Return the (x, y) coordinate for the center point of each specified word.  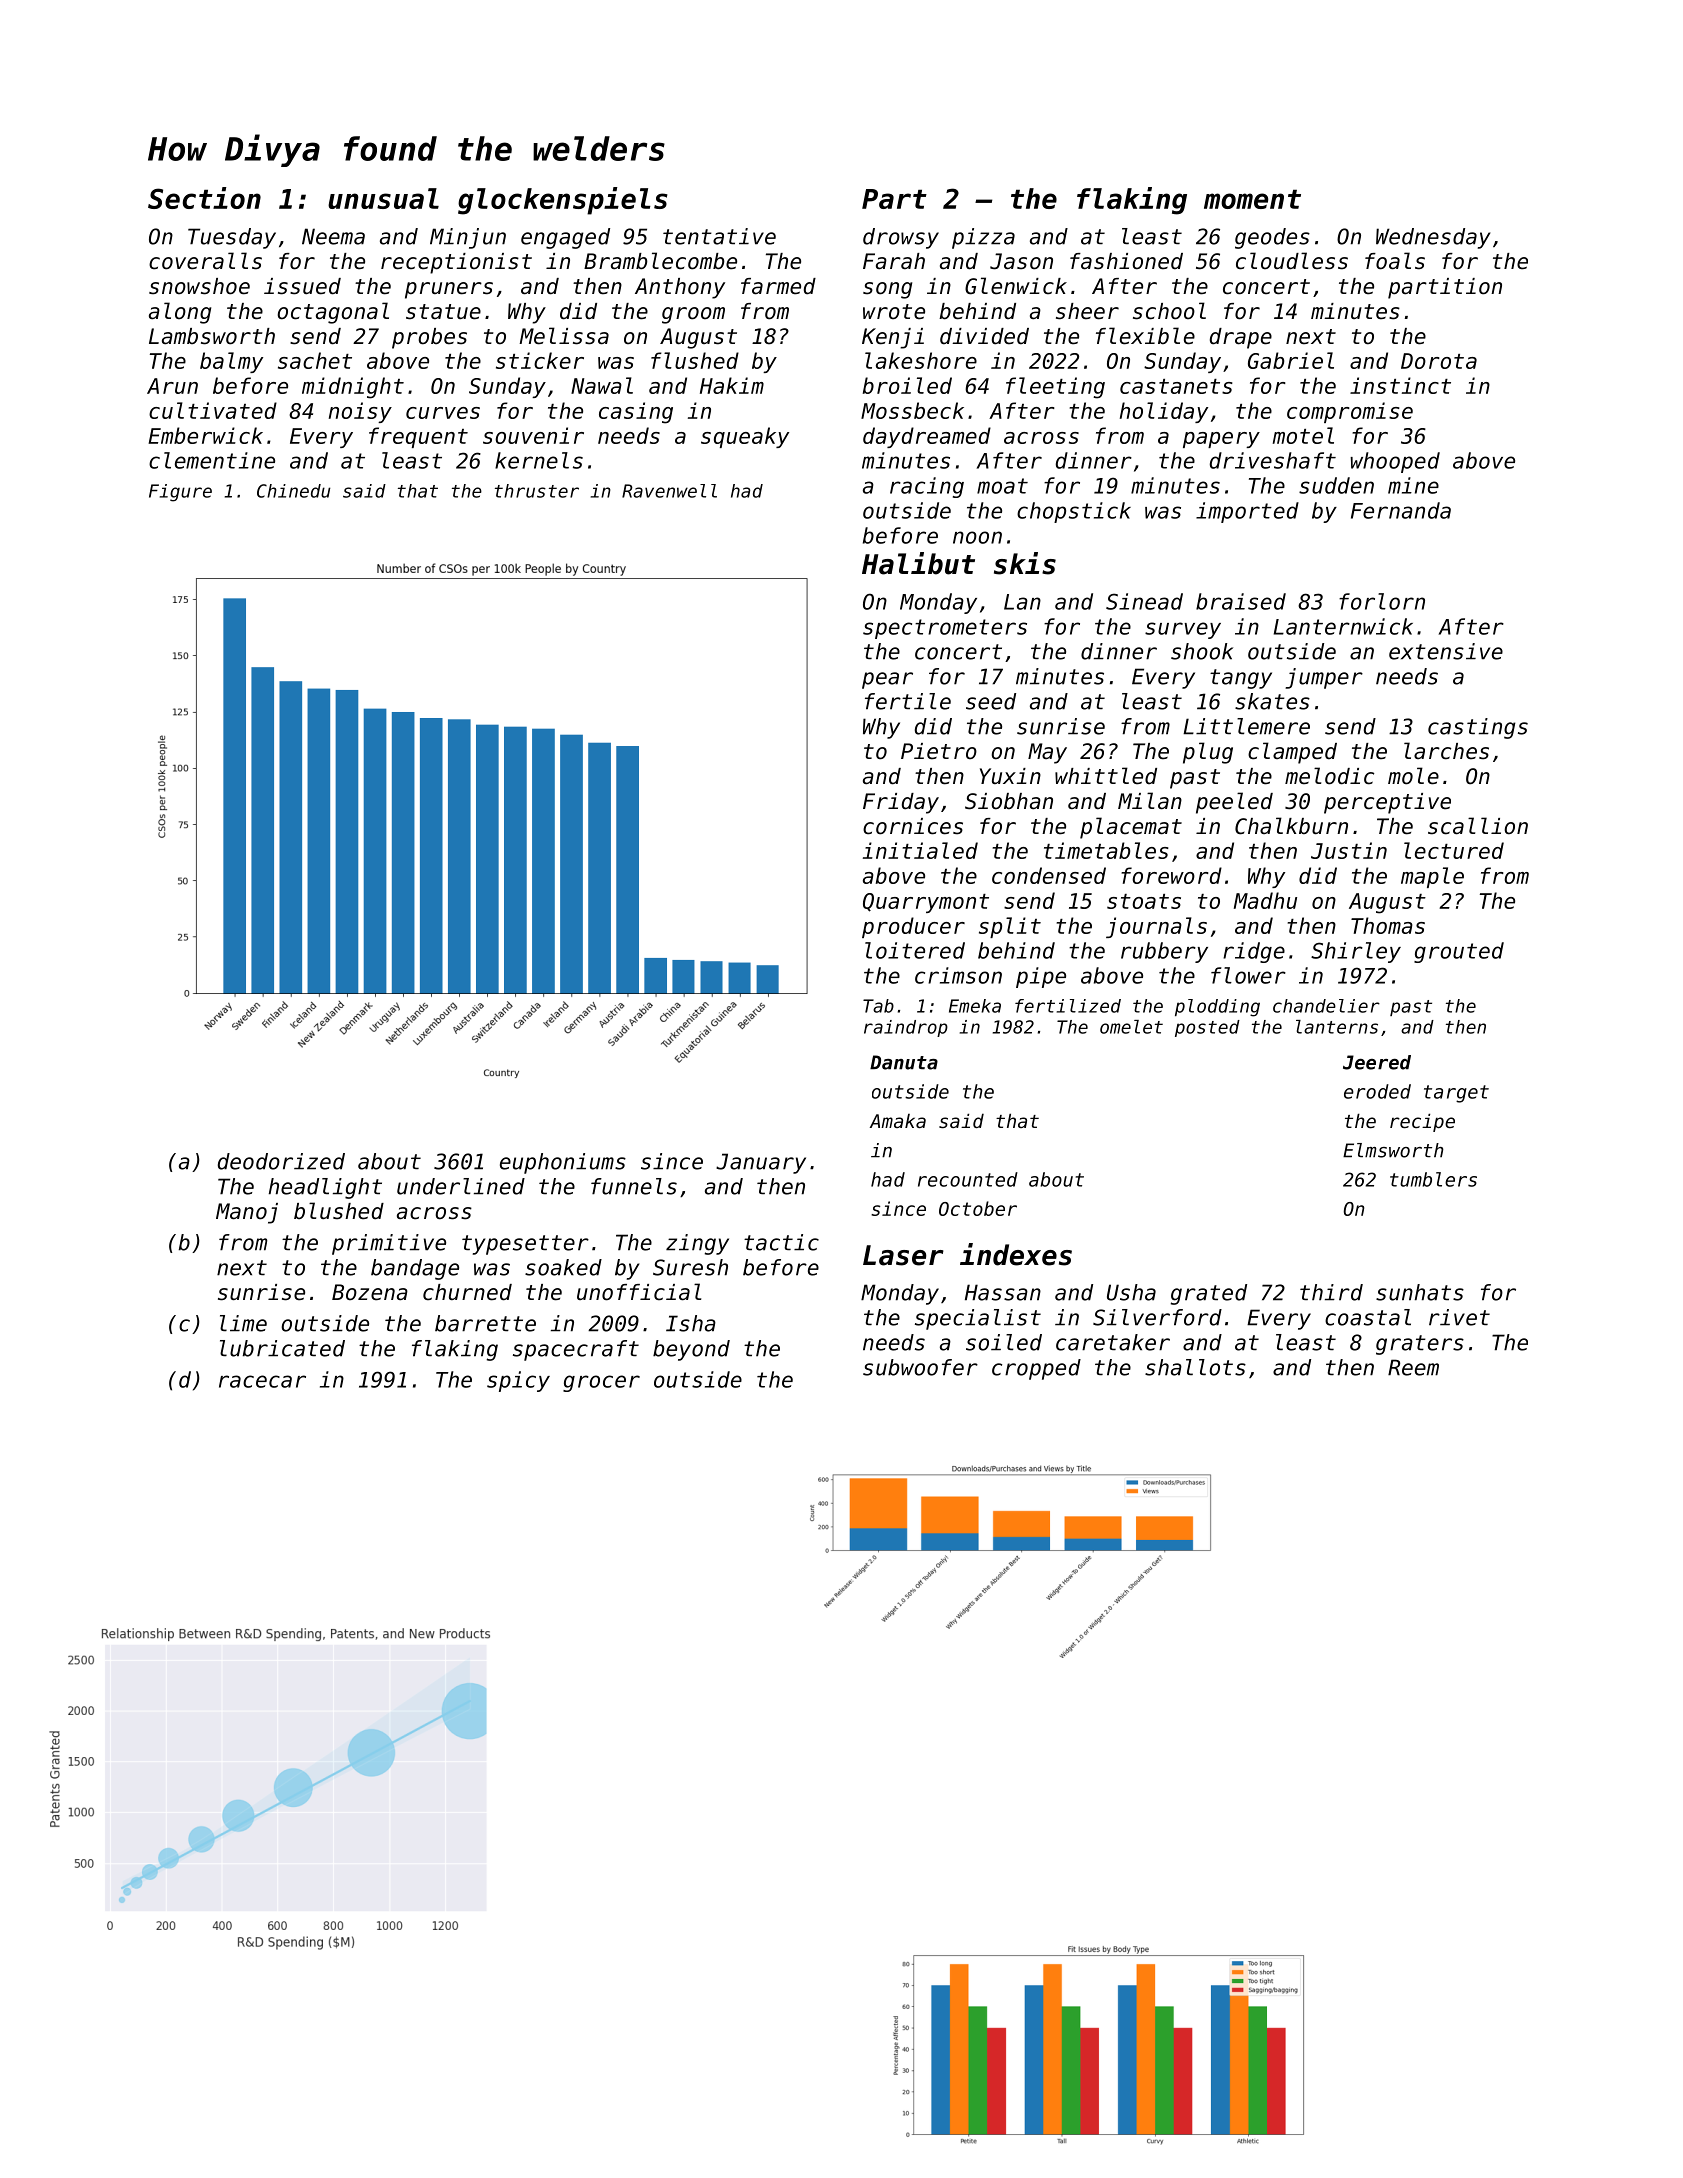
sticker (540, 360)
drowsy (901, 238)
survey (1183, 630)
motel (1303, 435)
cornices (913, 826)
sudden (1336, 485)
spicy (518, 1381)
